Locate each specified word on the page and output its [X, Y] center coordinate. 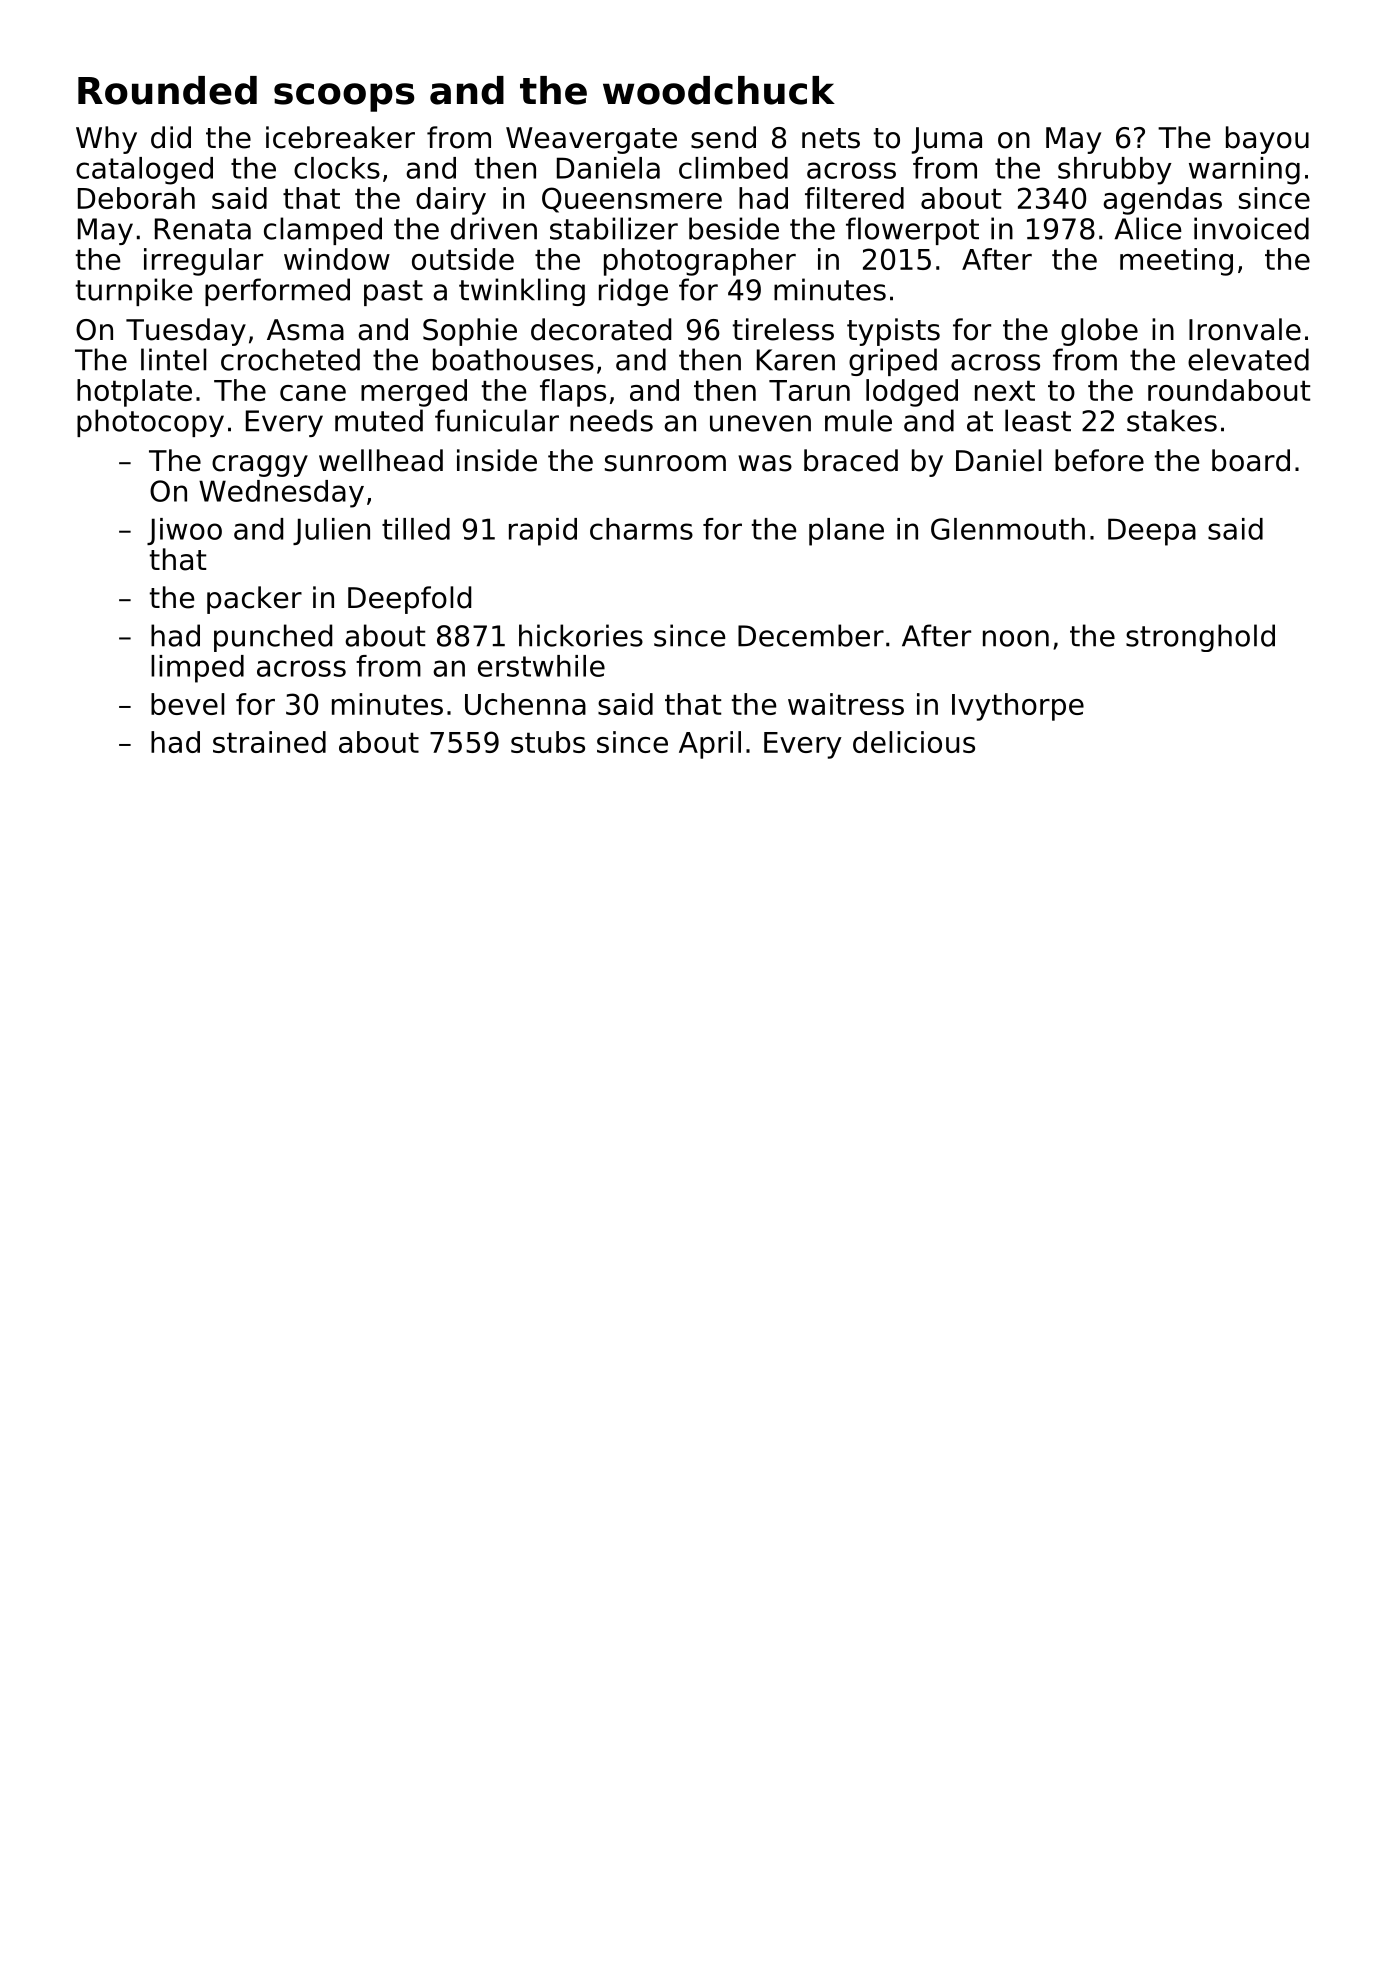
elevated [1248, 359]
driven [494, 228]
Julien [331, 531]
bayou [1267, 140]
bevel [187, 704]
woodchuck [719, 90]
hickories [581, 635]
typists [893, 332]
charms [641, 529]
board [1251, 460]
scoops [344, 97]
